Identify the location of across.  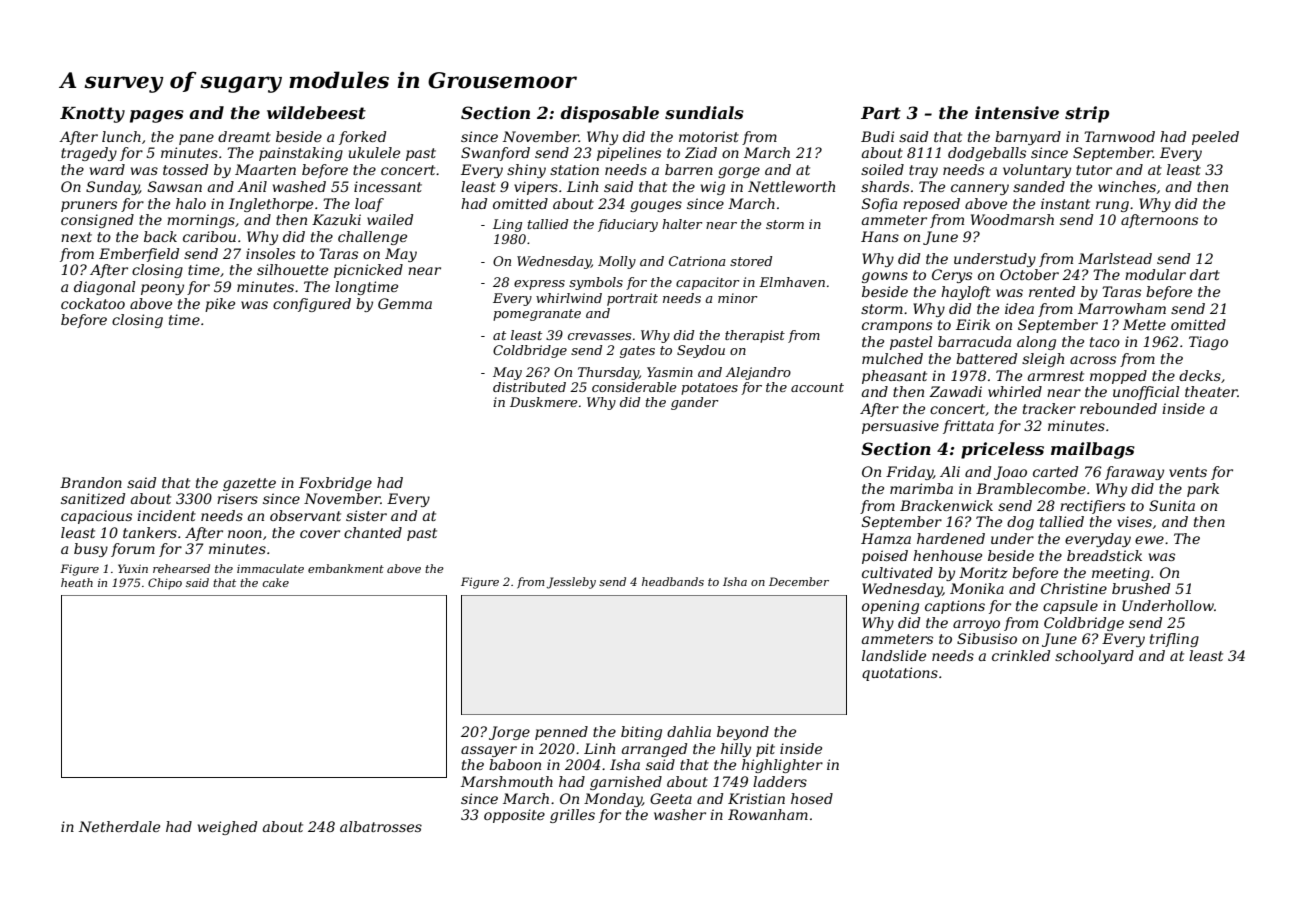
(1093, 360).
